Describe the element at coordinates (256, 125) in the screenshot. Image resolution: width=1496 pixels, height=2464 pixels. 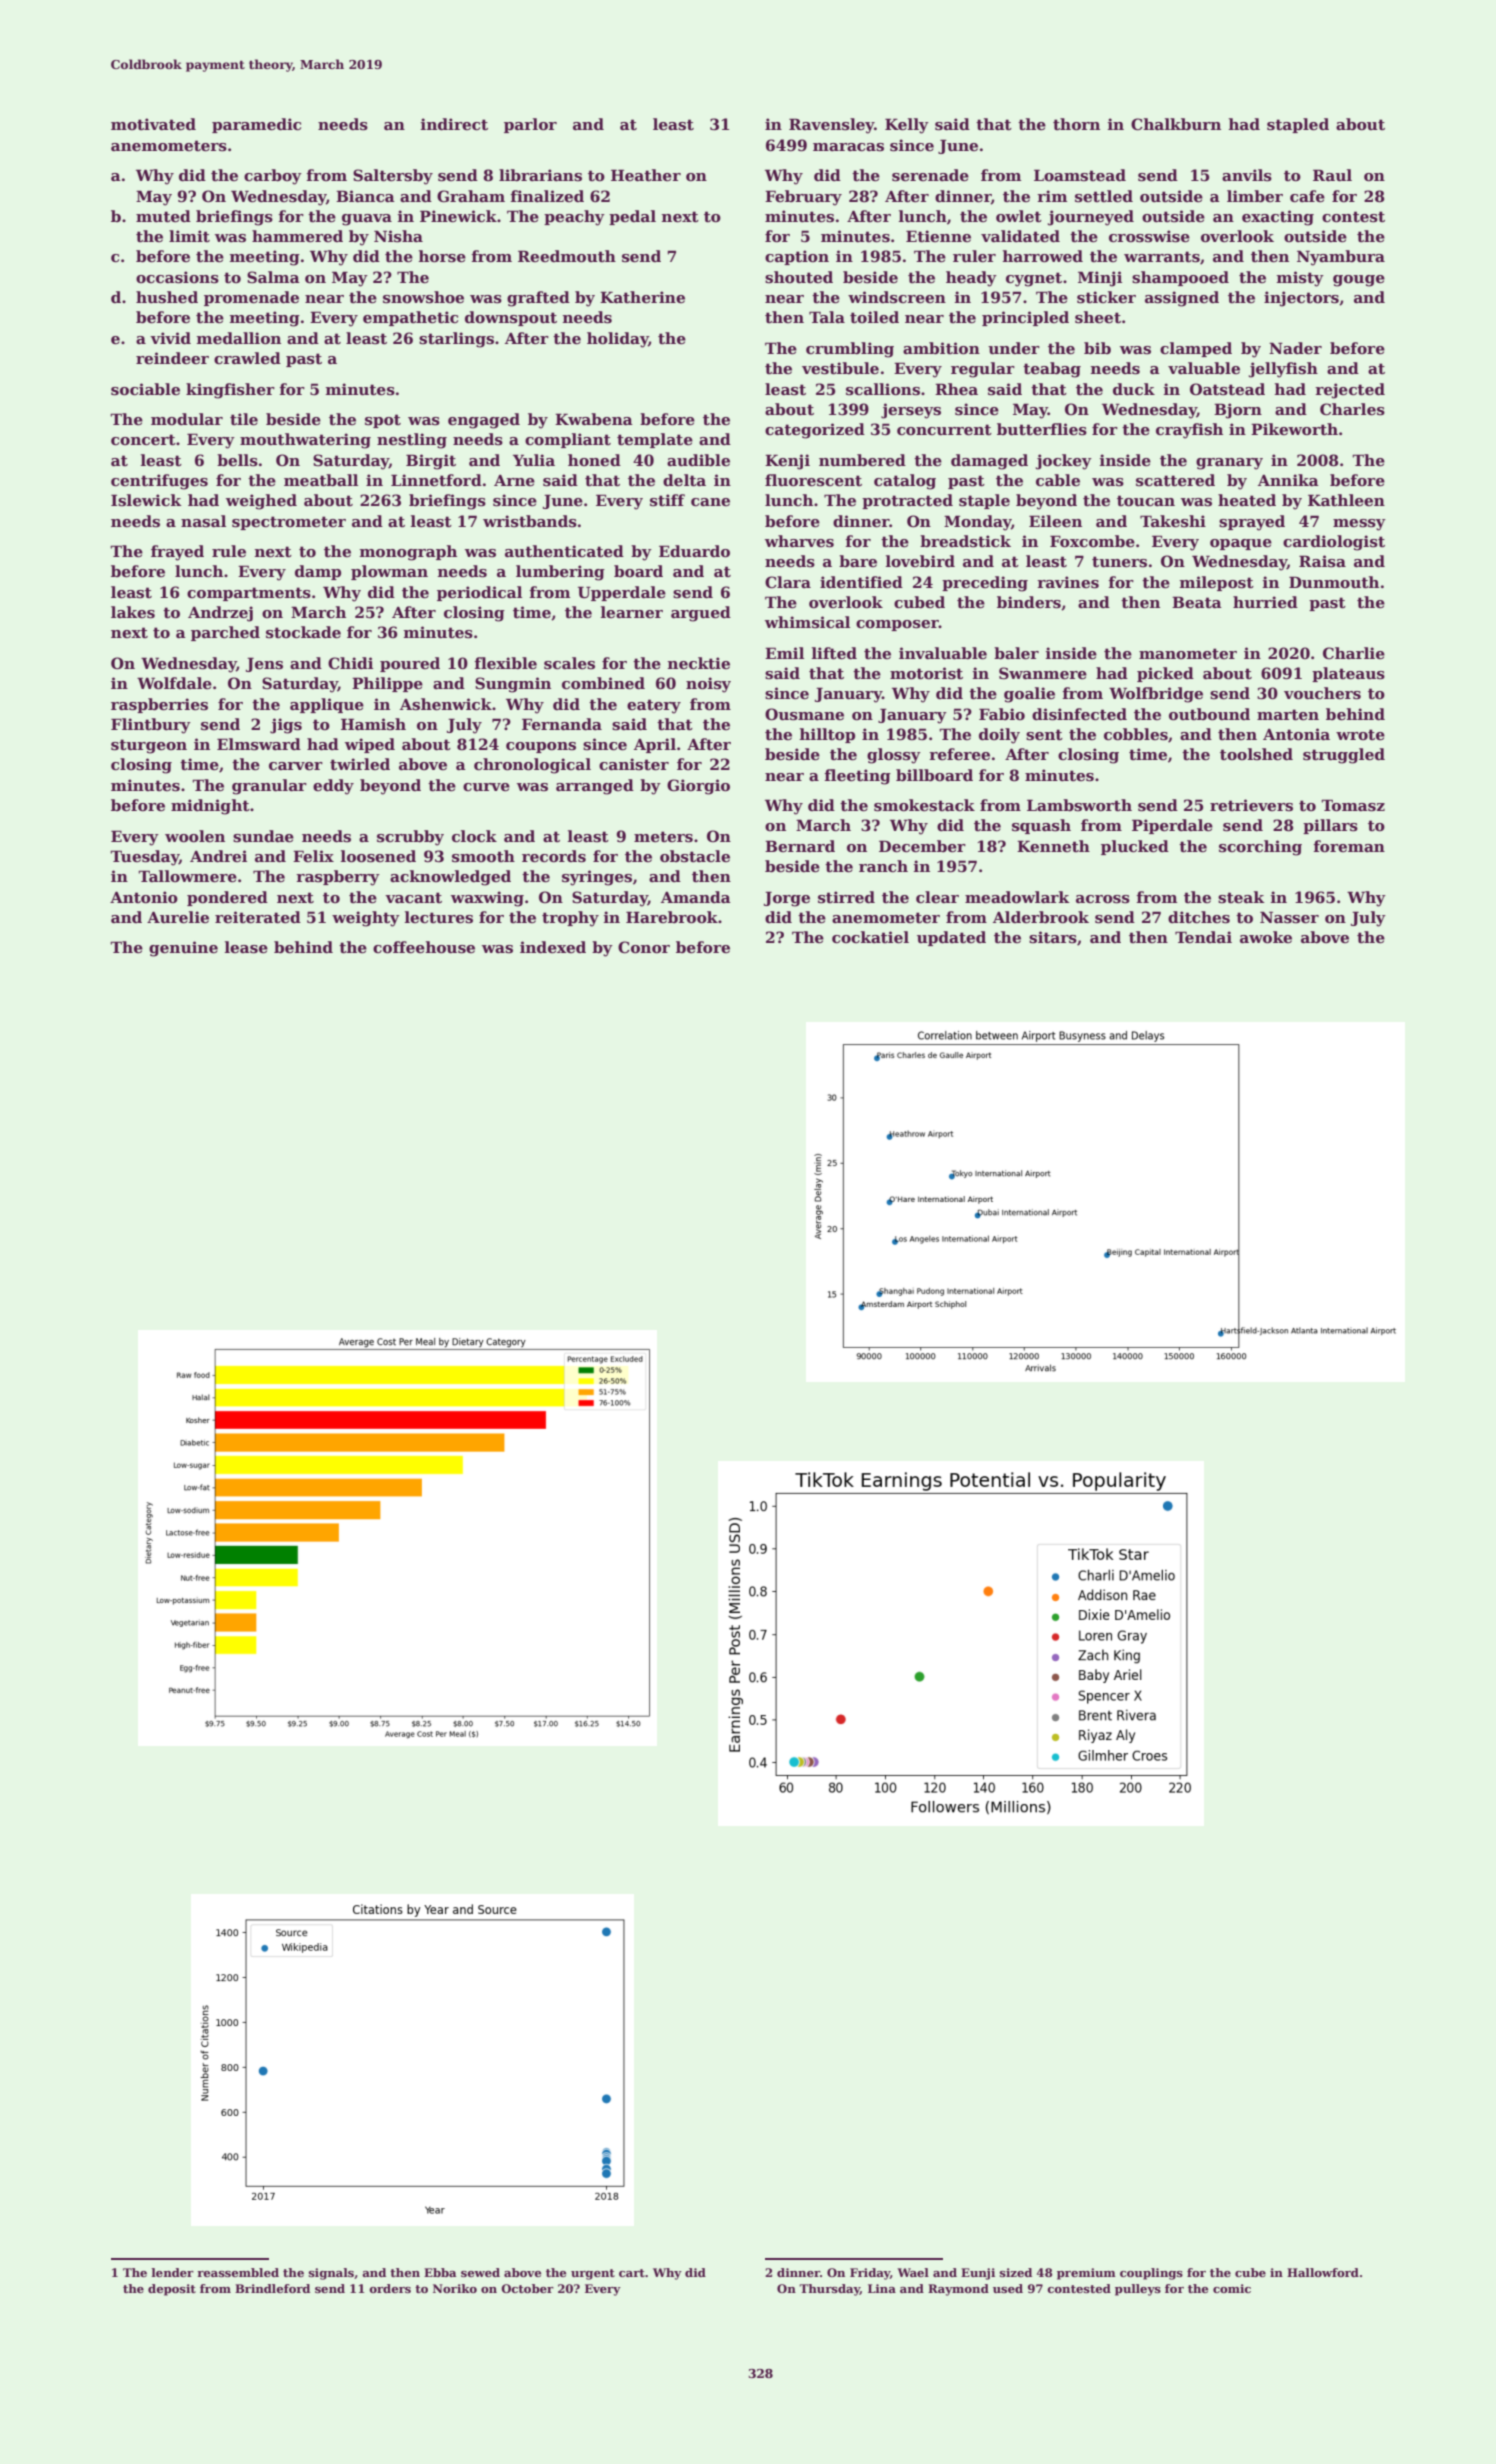
I see `paramedic` at that location.
